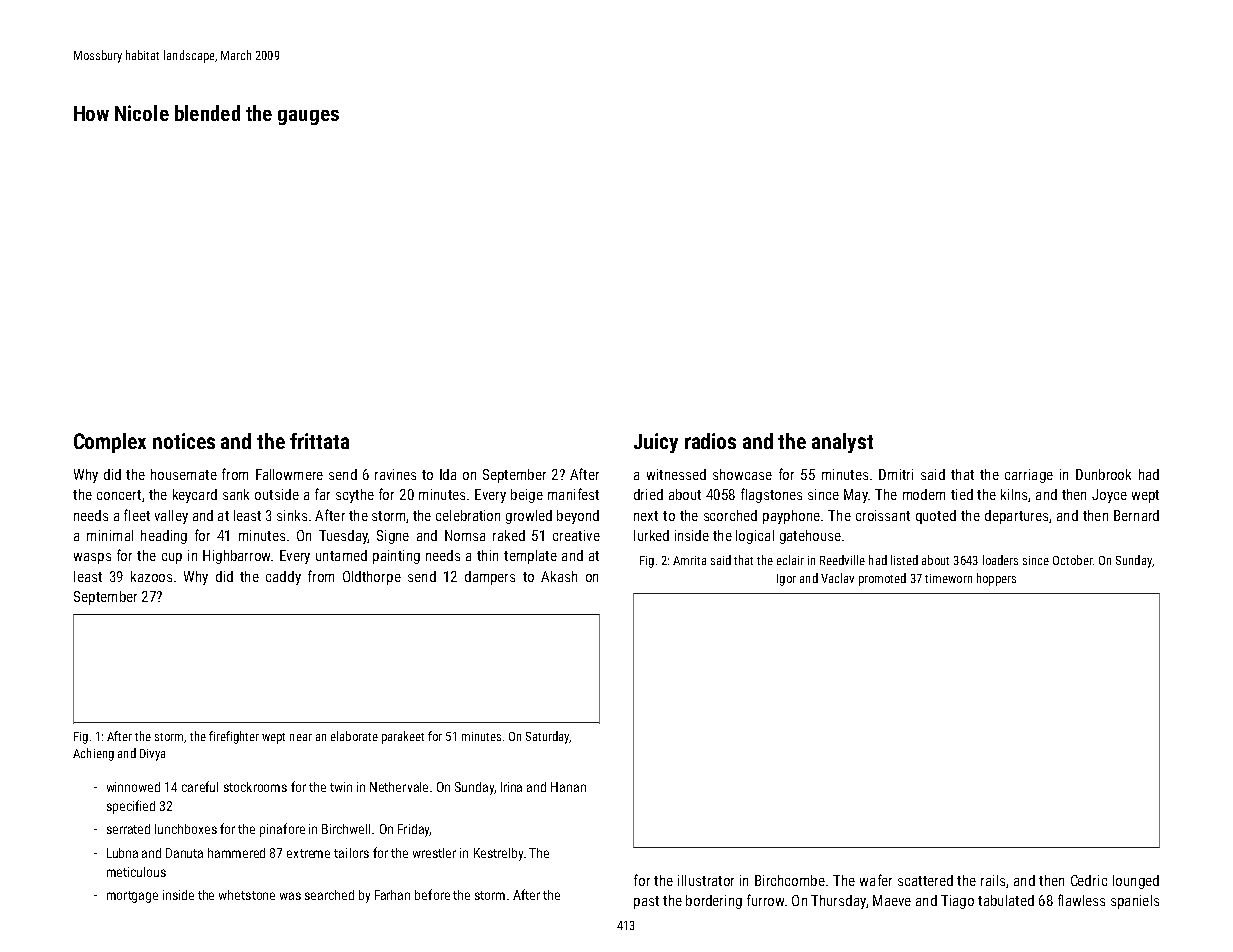 This screenshot has height=952, width=1233. I want to click on searched, so click(329, 895).
